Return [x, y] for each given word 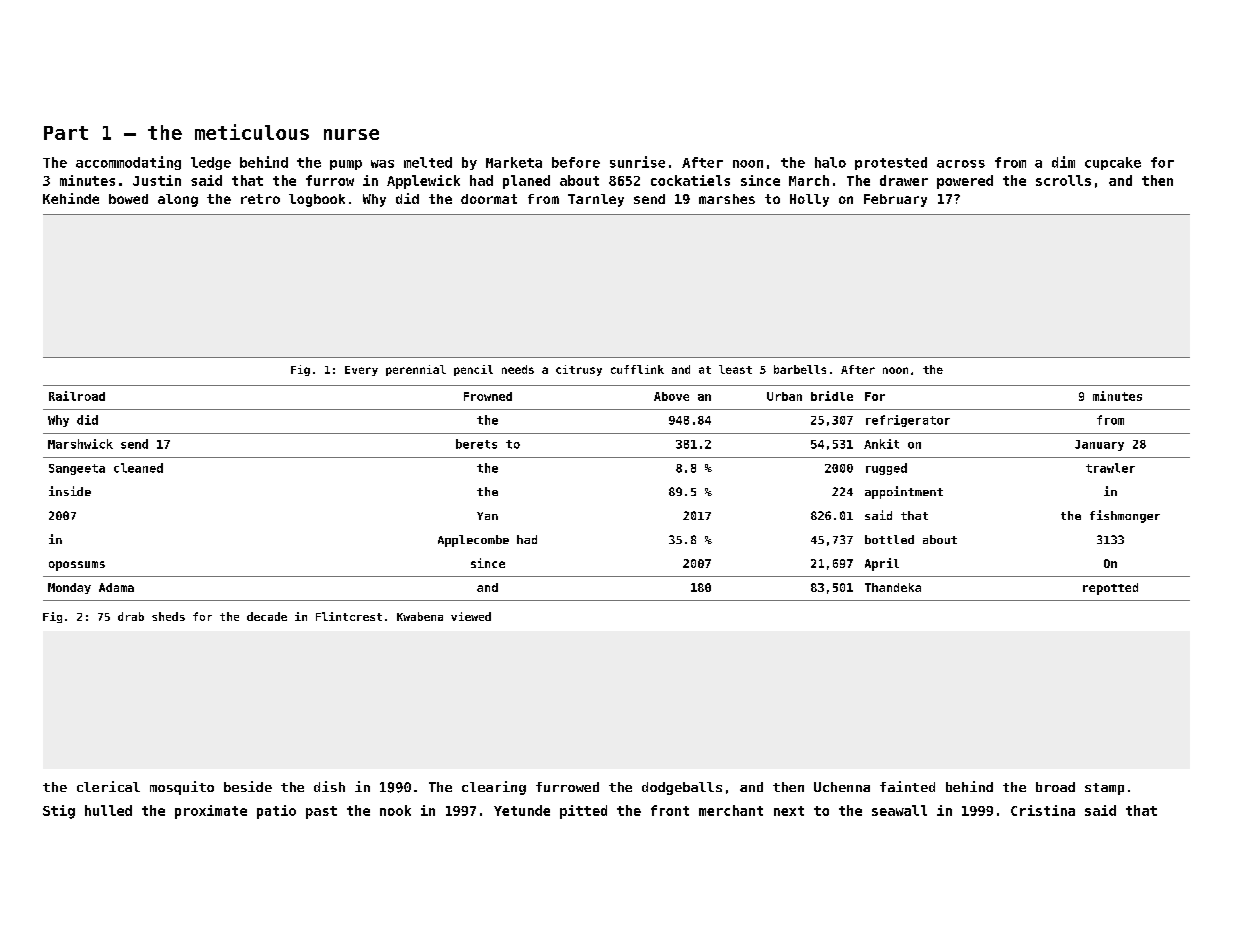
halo [830, 162]
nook [395, 810]
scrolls [1063, 180]
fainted [907, 786]
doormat [489, 199]
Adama [116, 587]
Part [66, 133]
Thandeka [893, 587]
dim [1063, 162]
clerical [108, 786]
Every [361, 371]
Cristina [1043, 810]
